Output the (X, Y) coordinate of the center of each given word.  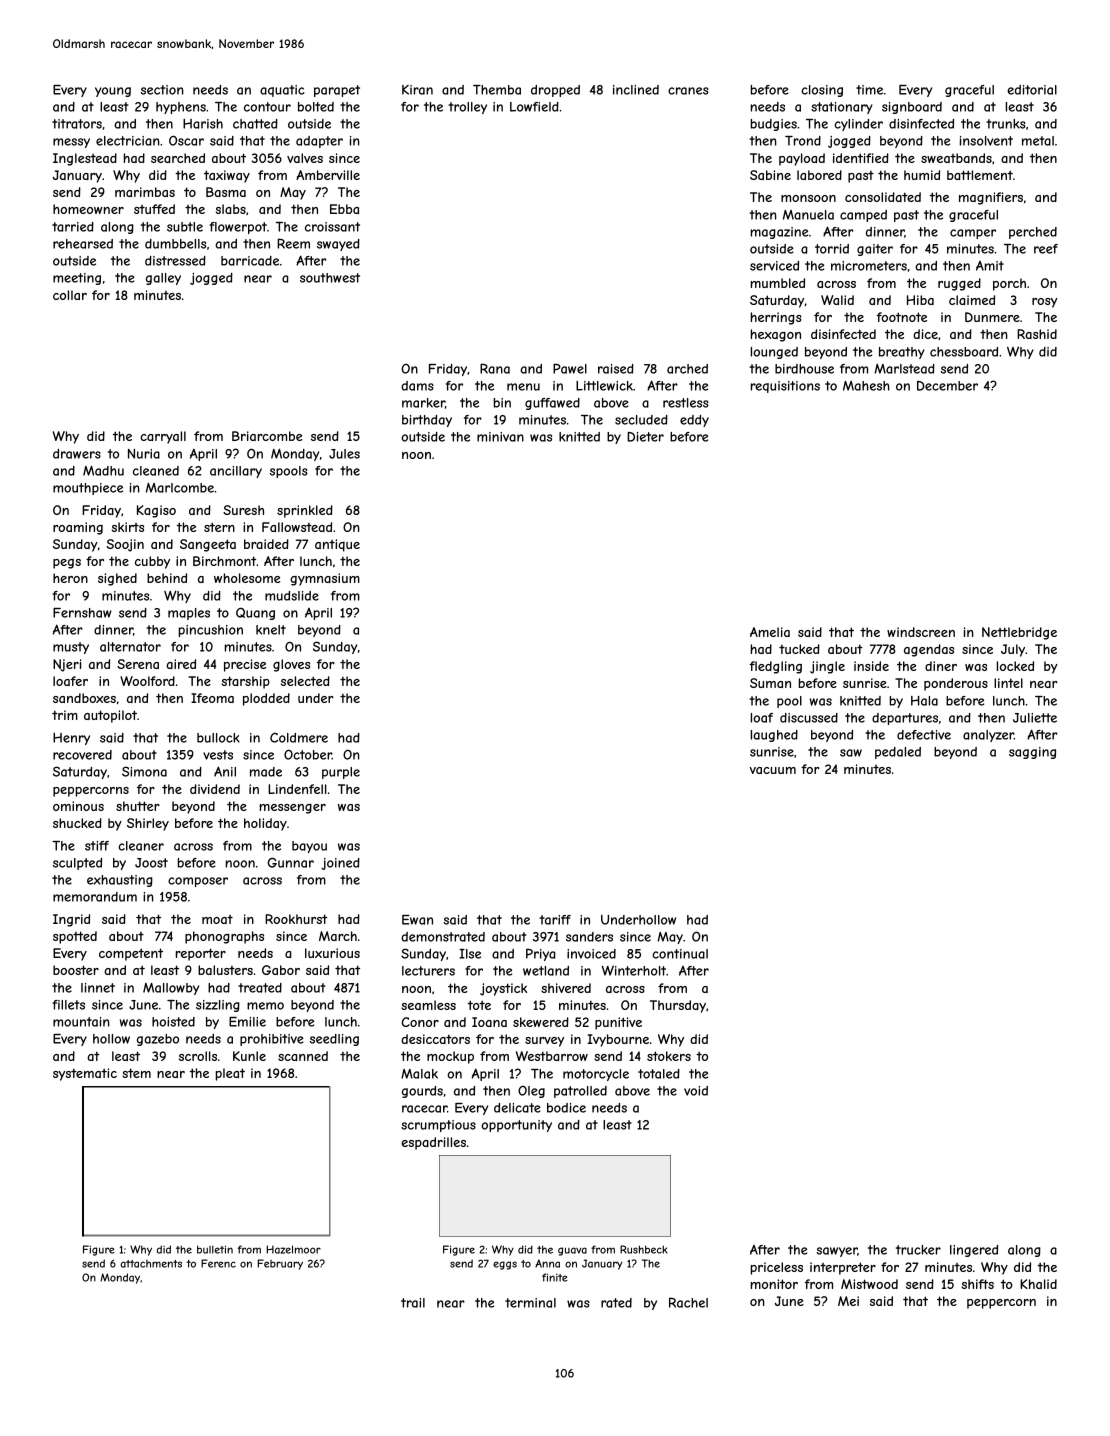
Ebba (344, 209)
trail (413, 1303)
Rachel (688, 1302)
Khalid (1038, 1284)
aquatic (282, 91)
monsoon (808, 198)
